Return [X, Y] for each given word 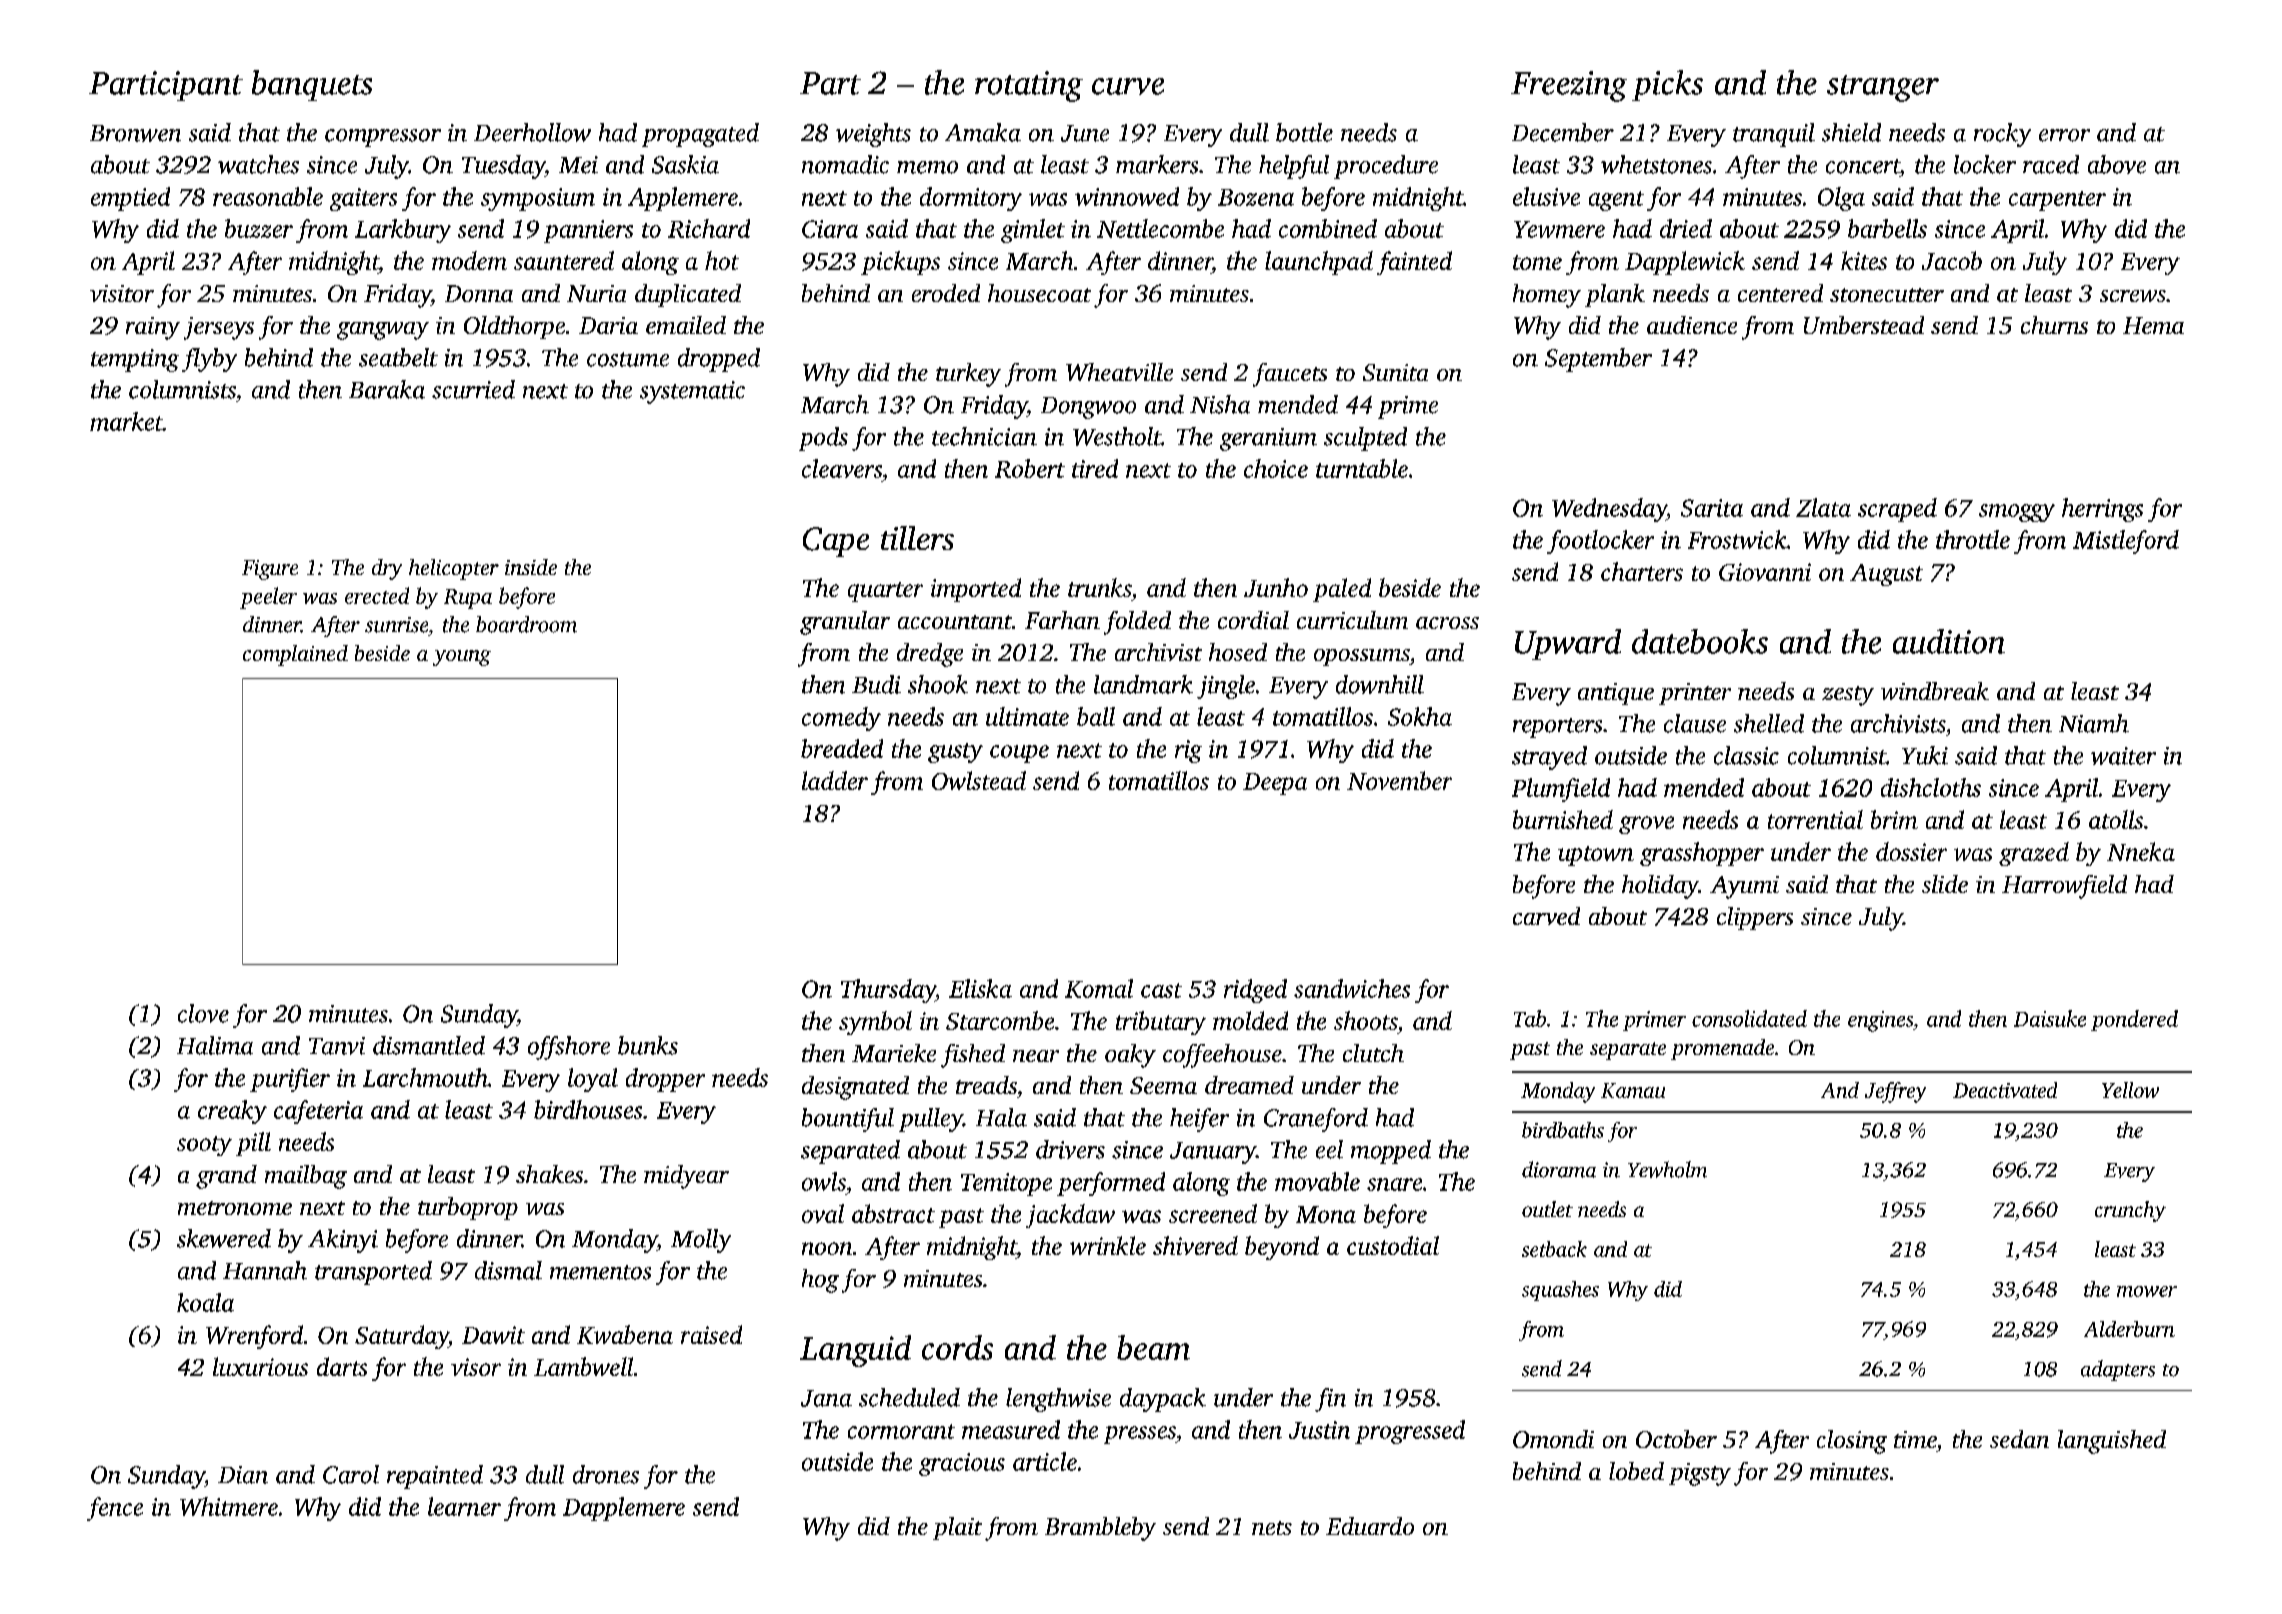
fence [115, 1509]
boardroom [526, 624]
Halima [215, 1045]
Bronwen [135, 133]
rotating [1029, 86]
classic [1746, 755]
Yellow [2130, 1090]
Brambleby [1100, 1529]
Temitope [1006, 1184]
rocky [2002, 135]
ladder [835, 780]
